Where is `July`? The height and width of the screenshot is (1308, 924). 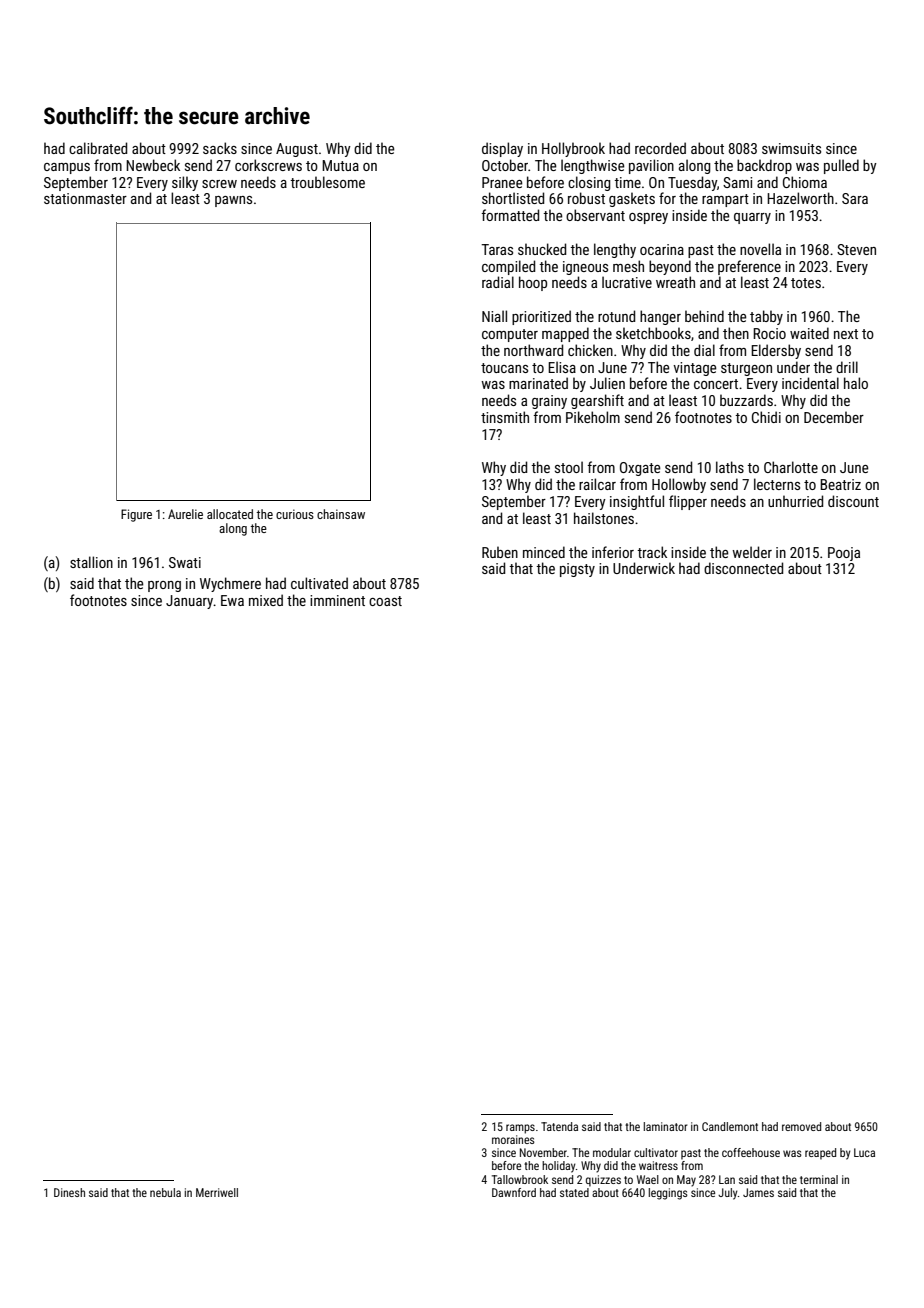 July is located at coordinates (728, 1194).
